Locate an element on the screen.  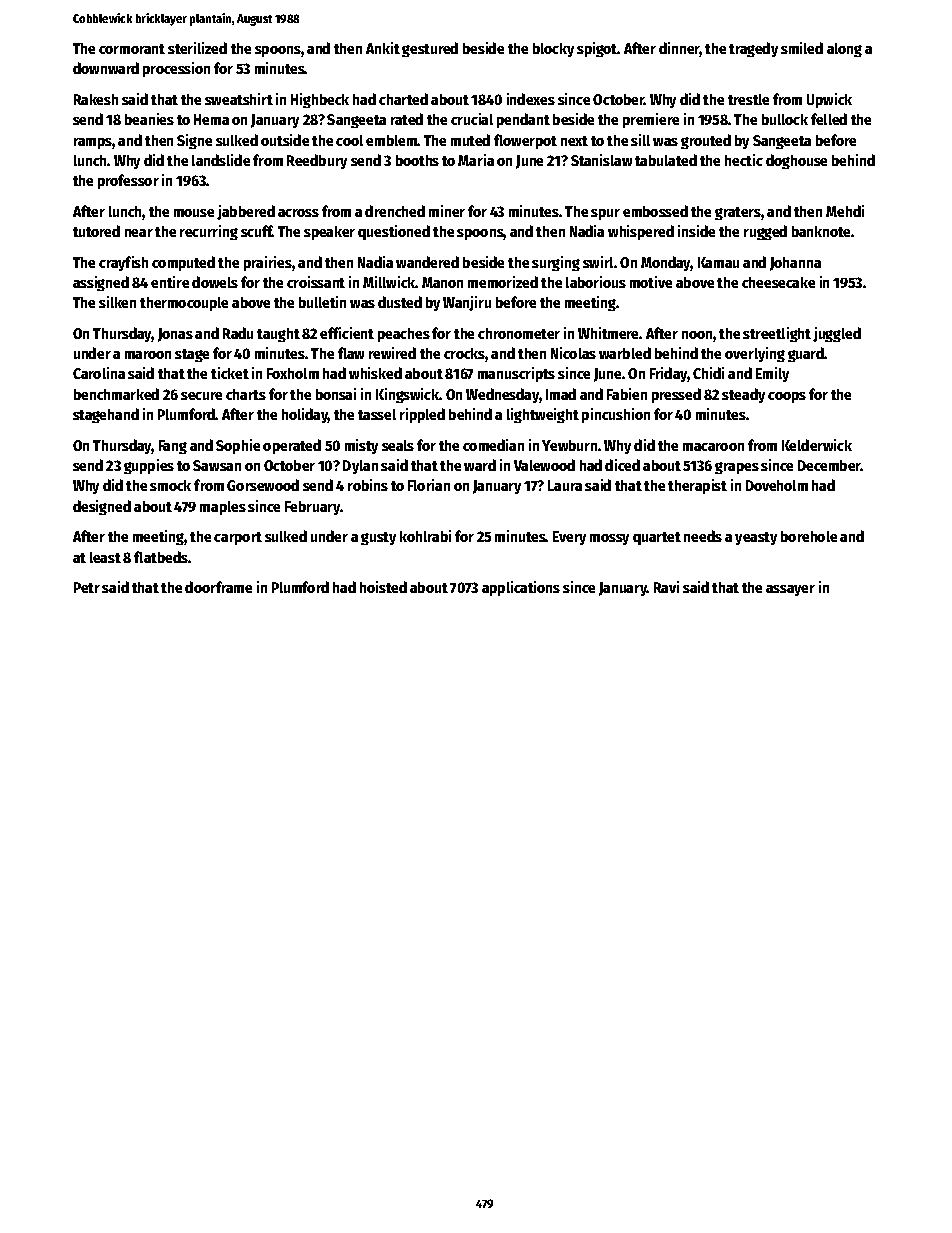
Ankit is located at coordinates (383, 48).
